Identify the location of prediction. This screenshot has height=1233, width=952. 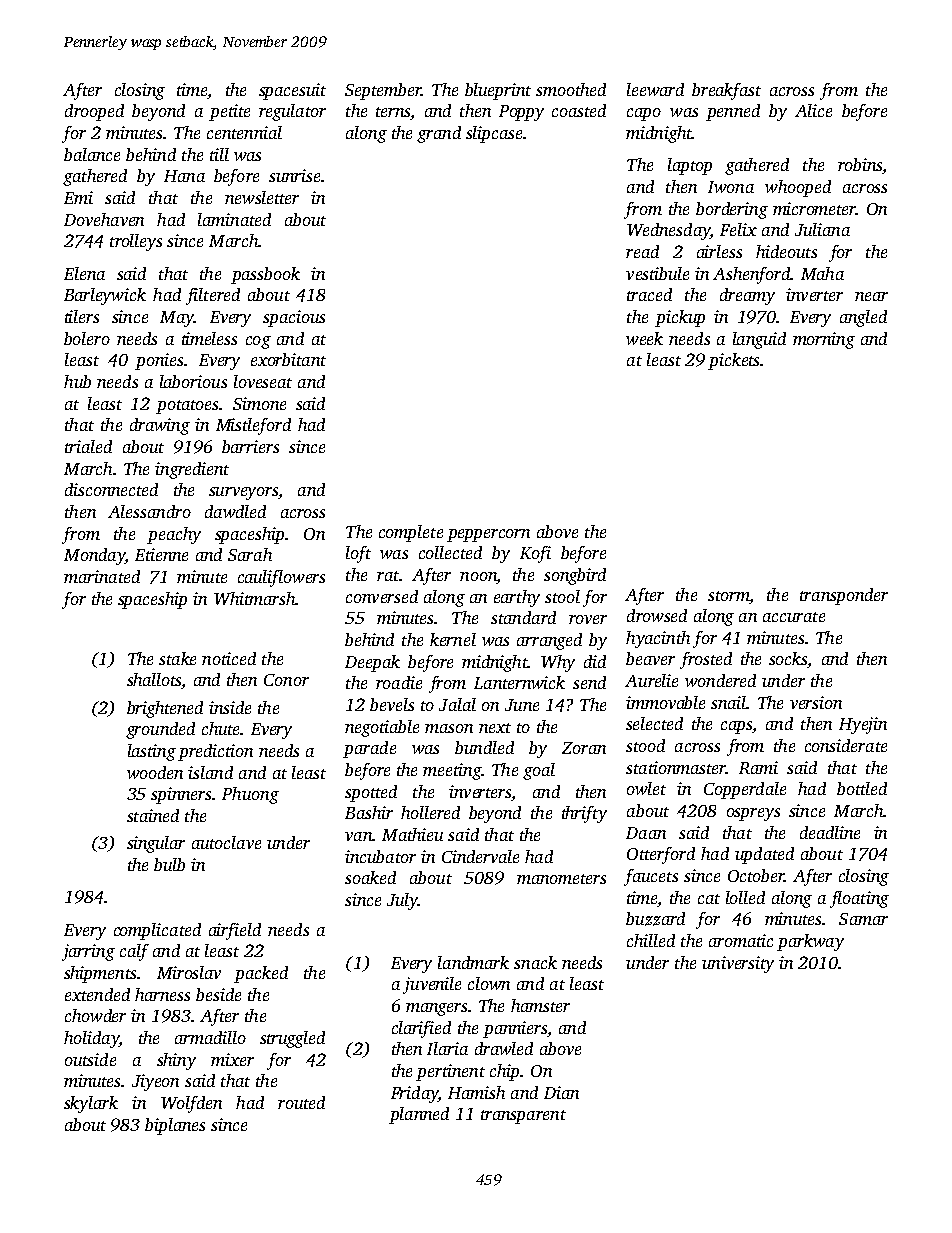
(215, 752).
